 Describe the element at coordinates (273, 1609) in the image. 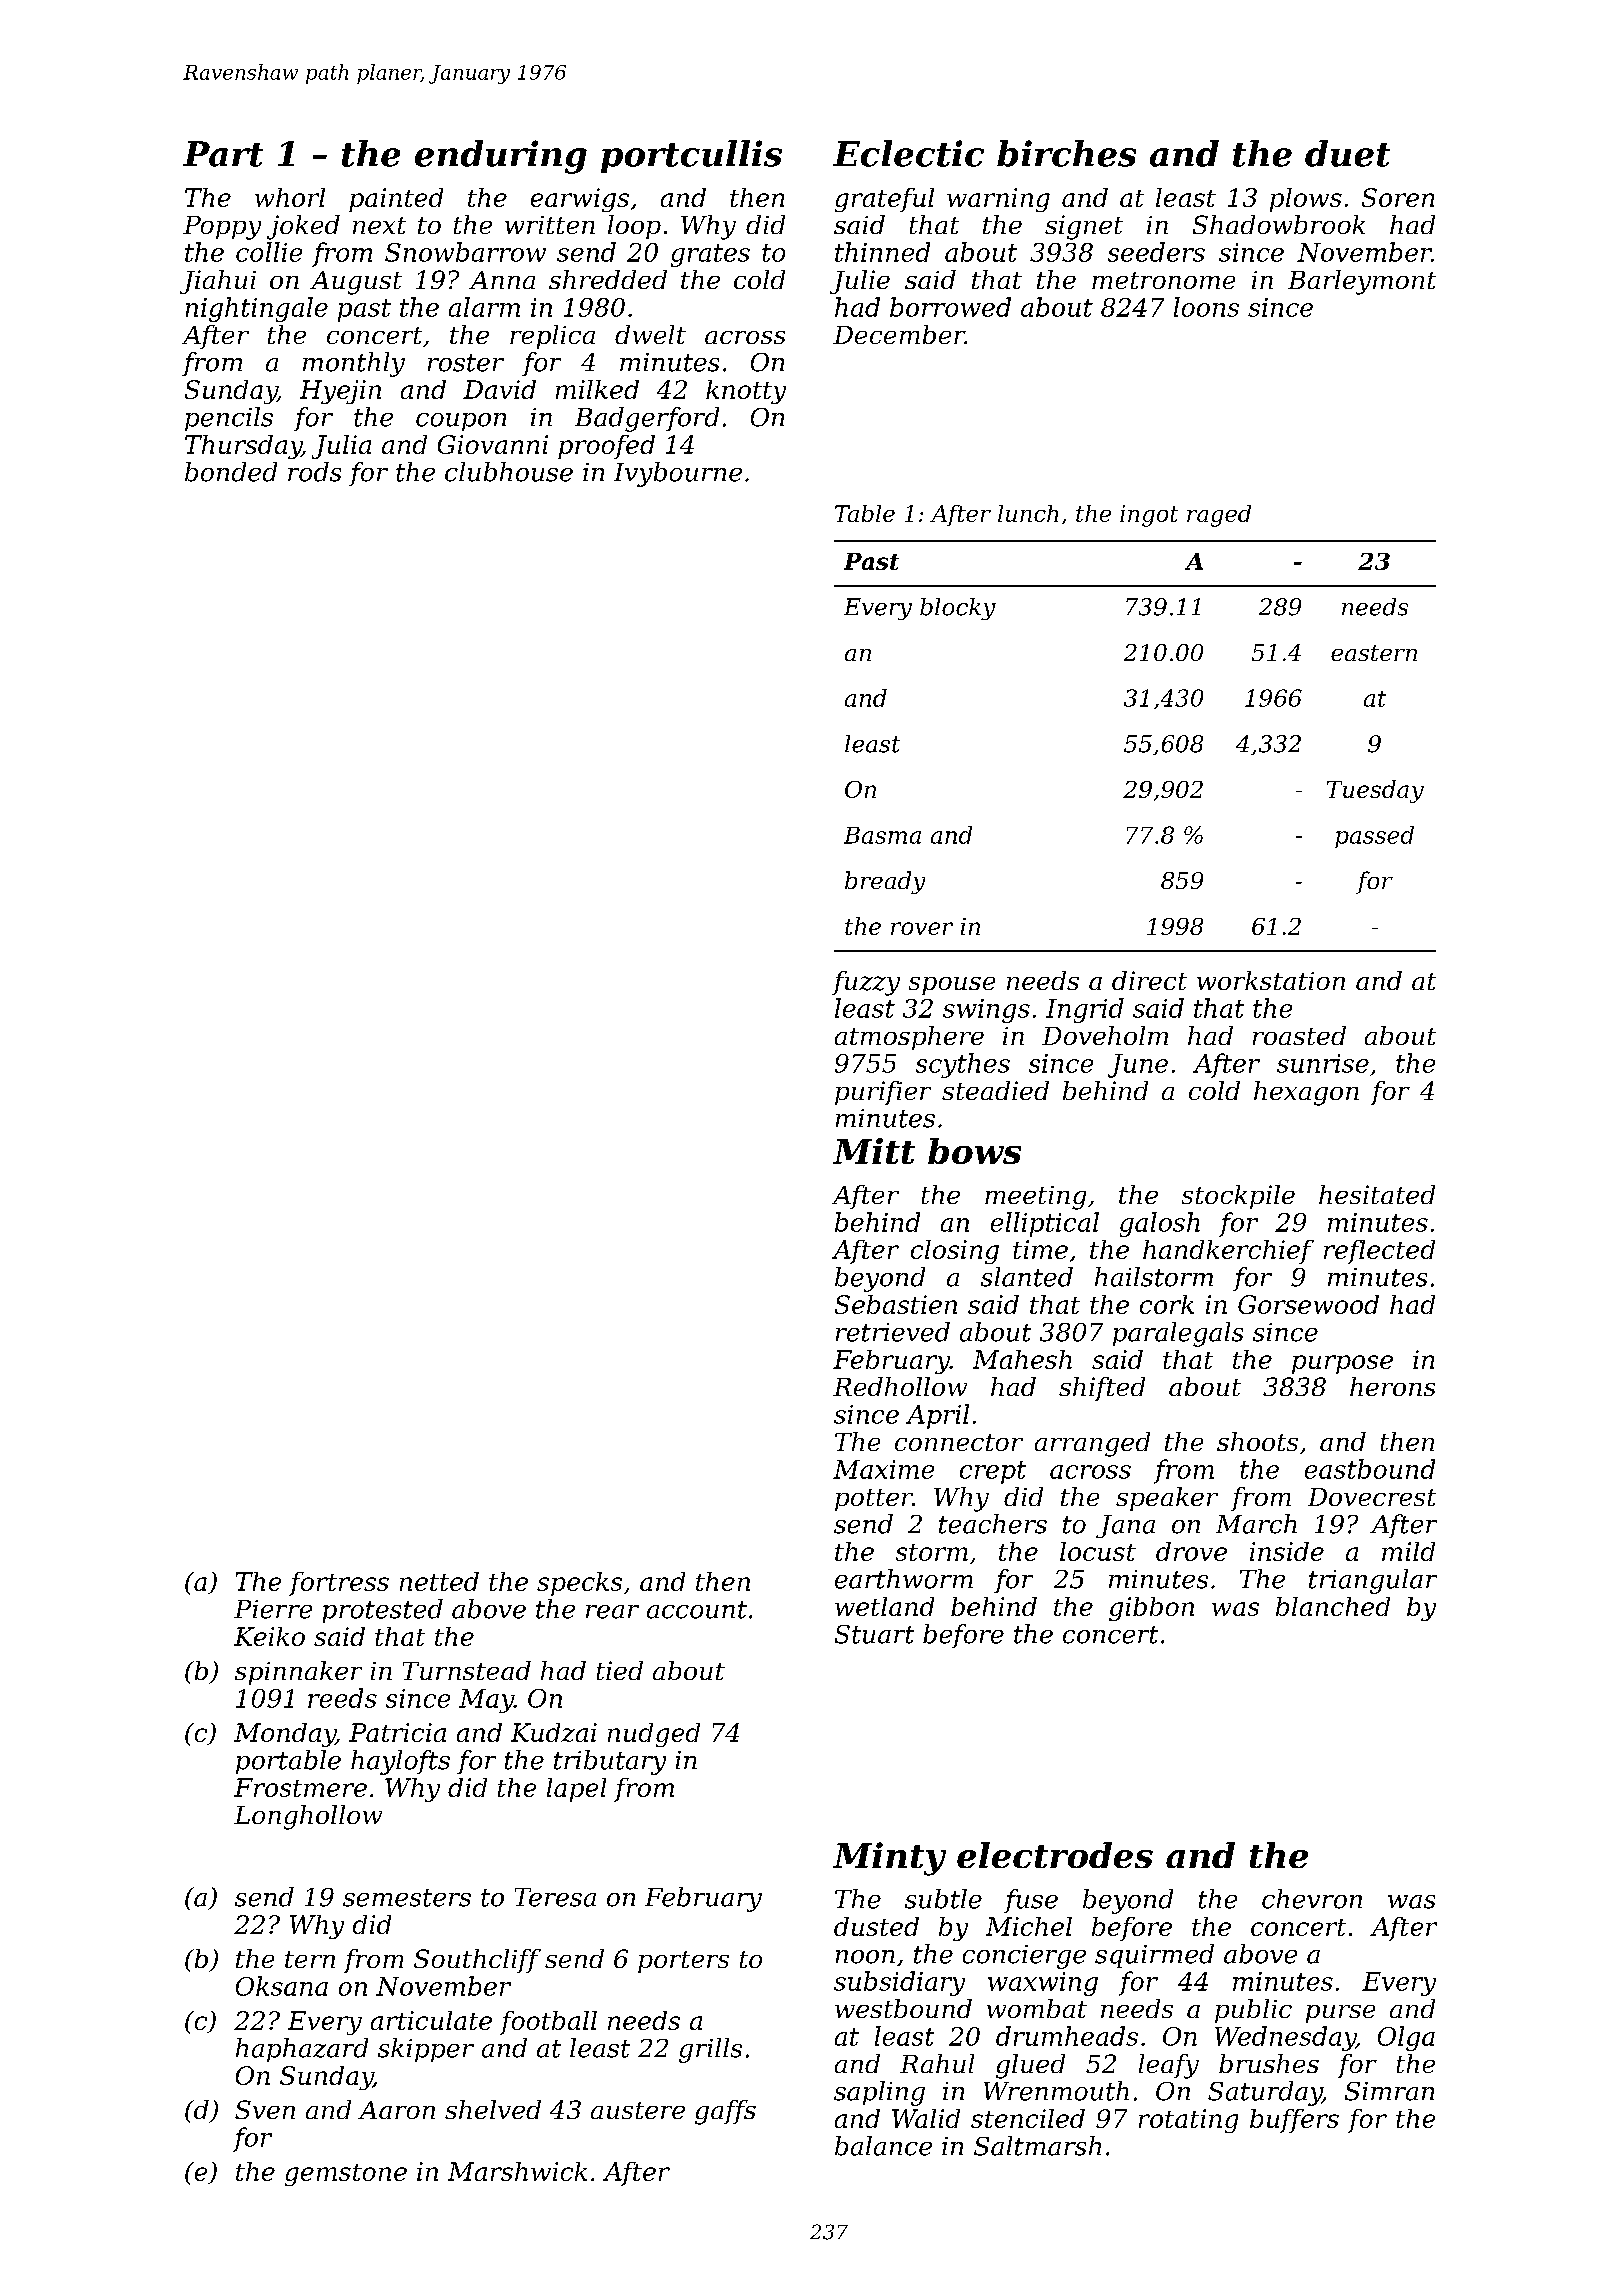

I see `Pierre` at that location.
